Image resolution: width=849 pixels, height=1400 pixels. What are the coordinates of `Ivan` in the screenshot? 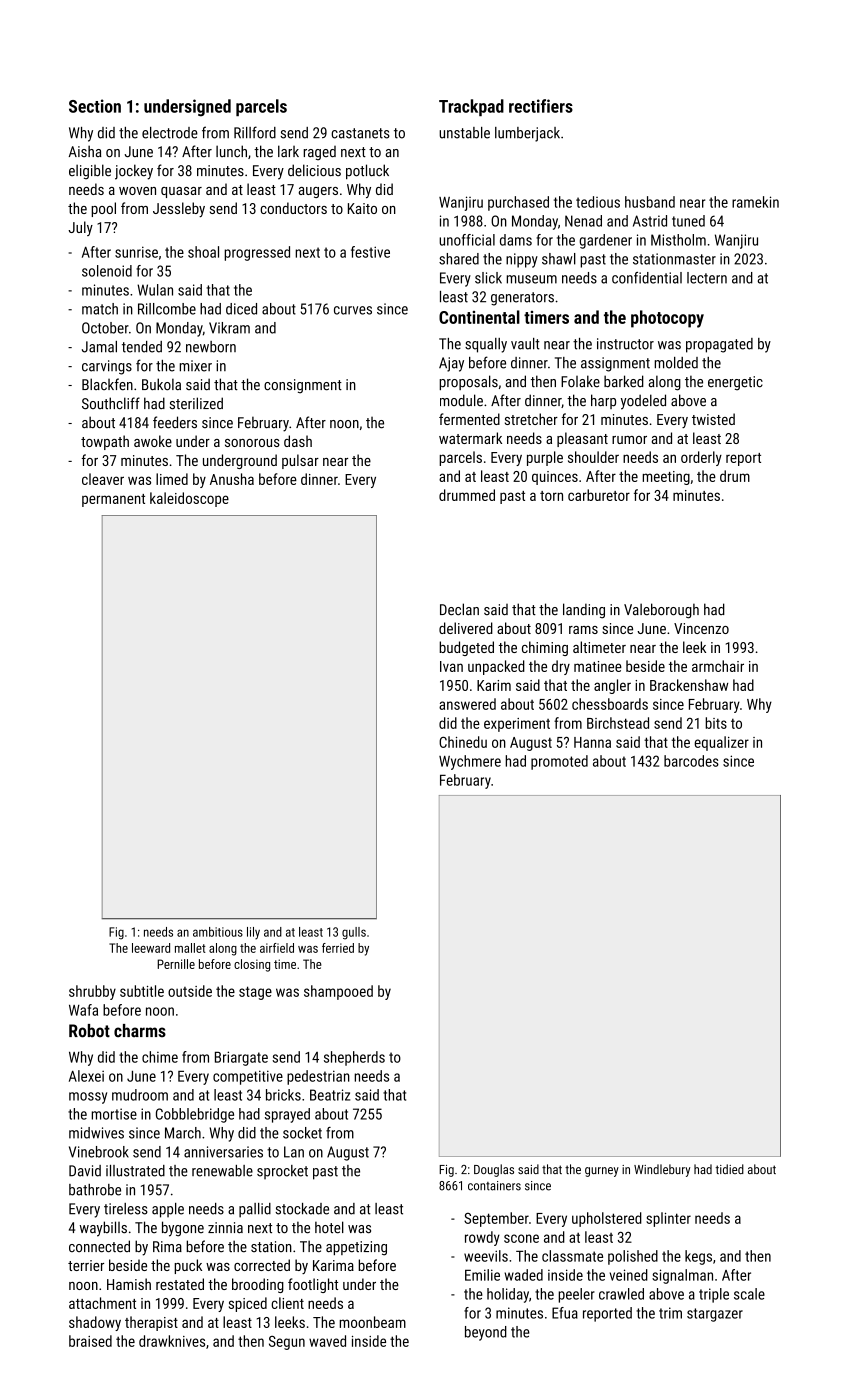 It's located at (451, 666).
